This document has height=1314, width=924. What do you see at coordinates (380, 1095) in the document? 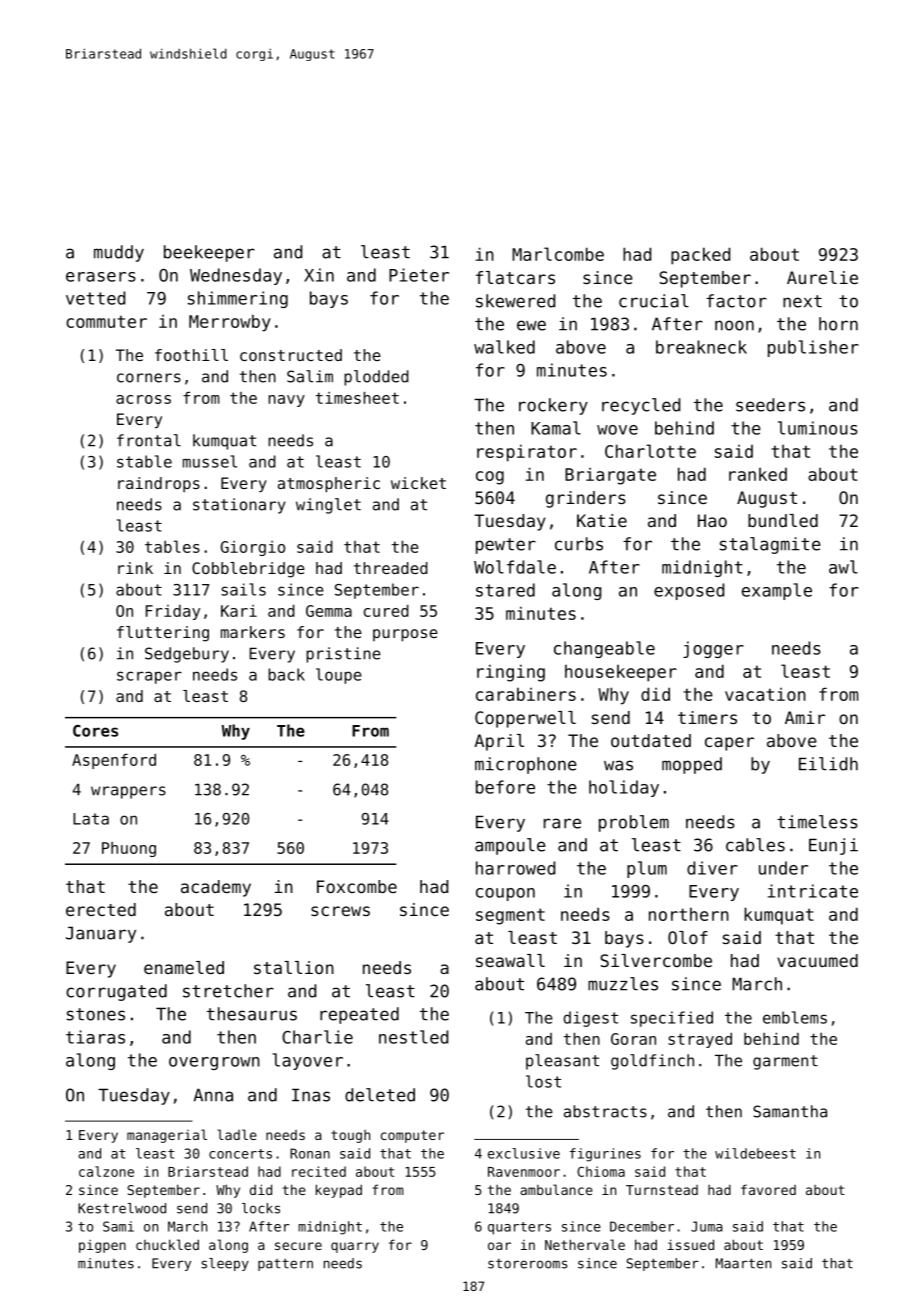
I see `deleted` at bounding box center [380, 1095].
